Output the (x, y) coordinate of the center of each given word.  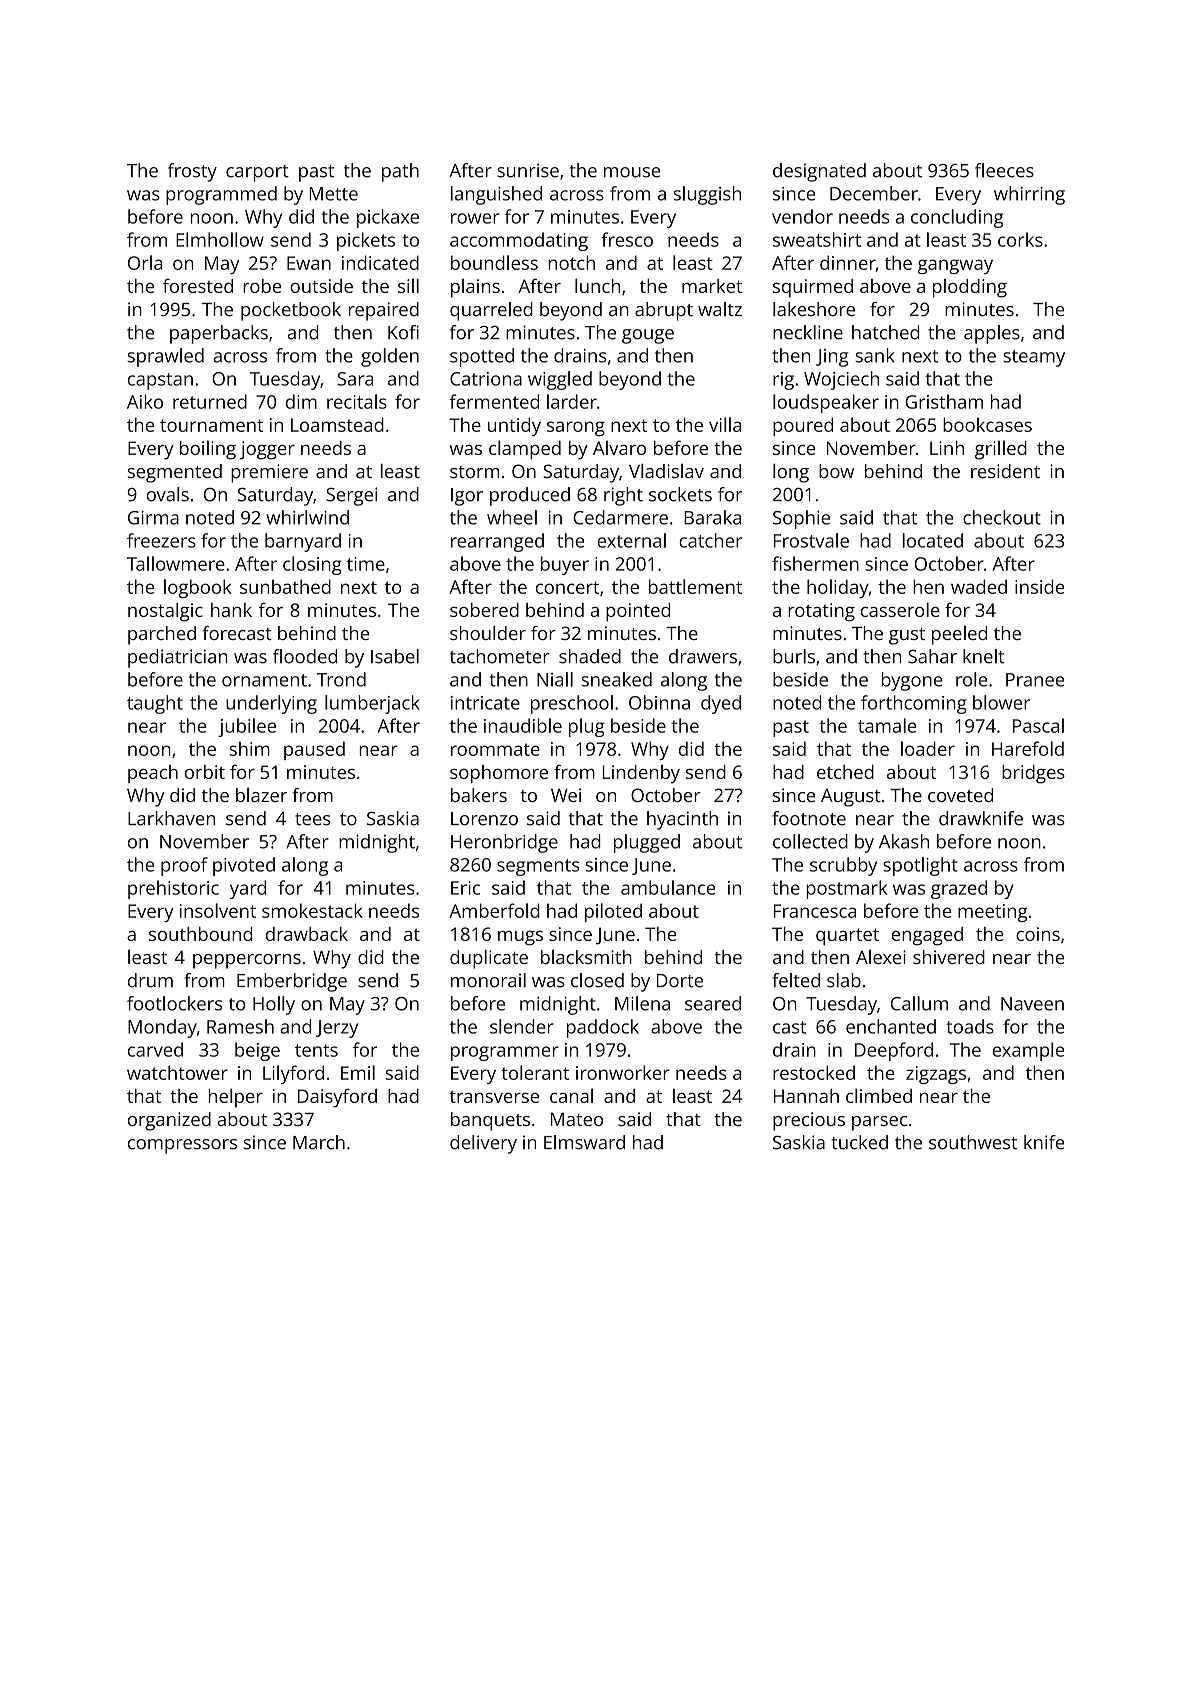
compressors (182, 1146)
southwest (973, 1142)
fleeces (1004, 170)
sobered (484, 610)
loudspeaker (826, 403)
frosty (192, 172)
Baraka (712, 517)
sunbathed (285, 586)
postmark (846, 889)
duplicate (489, 959)
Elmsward (584, 1142)
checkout (1002, 517)
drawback (307, 934)
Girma (153, 517)
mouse (632, 172)
